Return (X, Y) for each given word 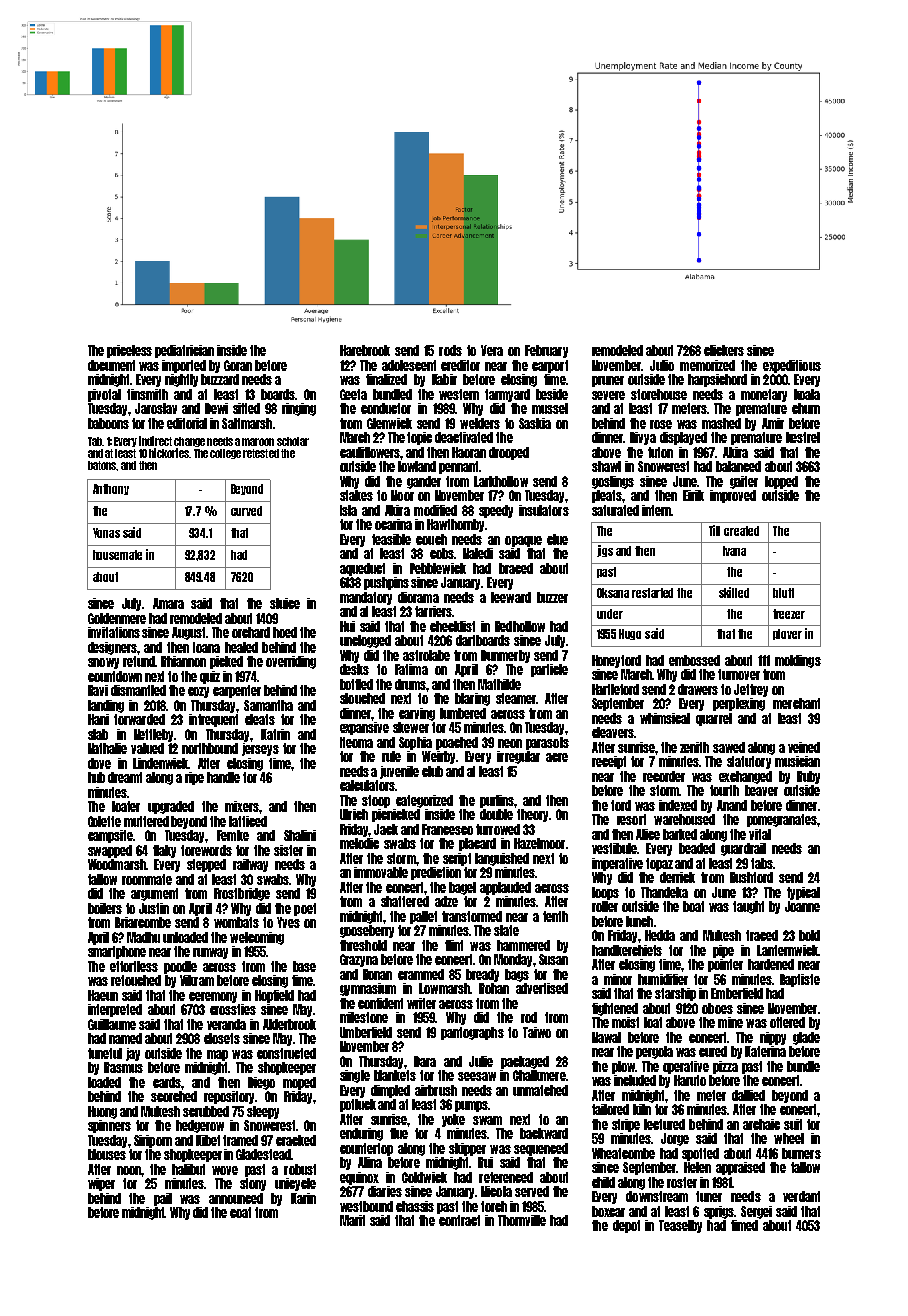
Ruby (808, 777)
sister (288, 850)
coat (240, 1212)
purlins (497, 801)
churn (806, 408)
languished (502, 859)
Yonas (106, 533)
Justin (154, 908)
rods (450, 350)
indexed (678, 805)
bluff (783, 593)
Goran (238, 365)
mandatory (366, 598)
